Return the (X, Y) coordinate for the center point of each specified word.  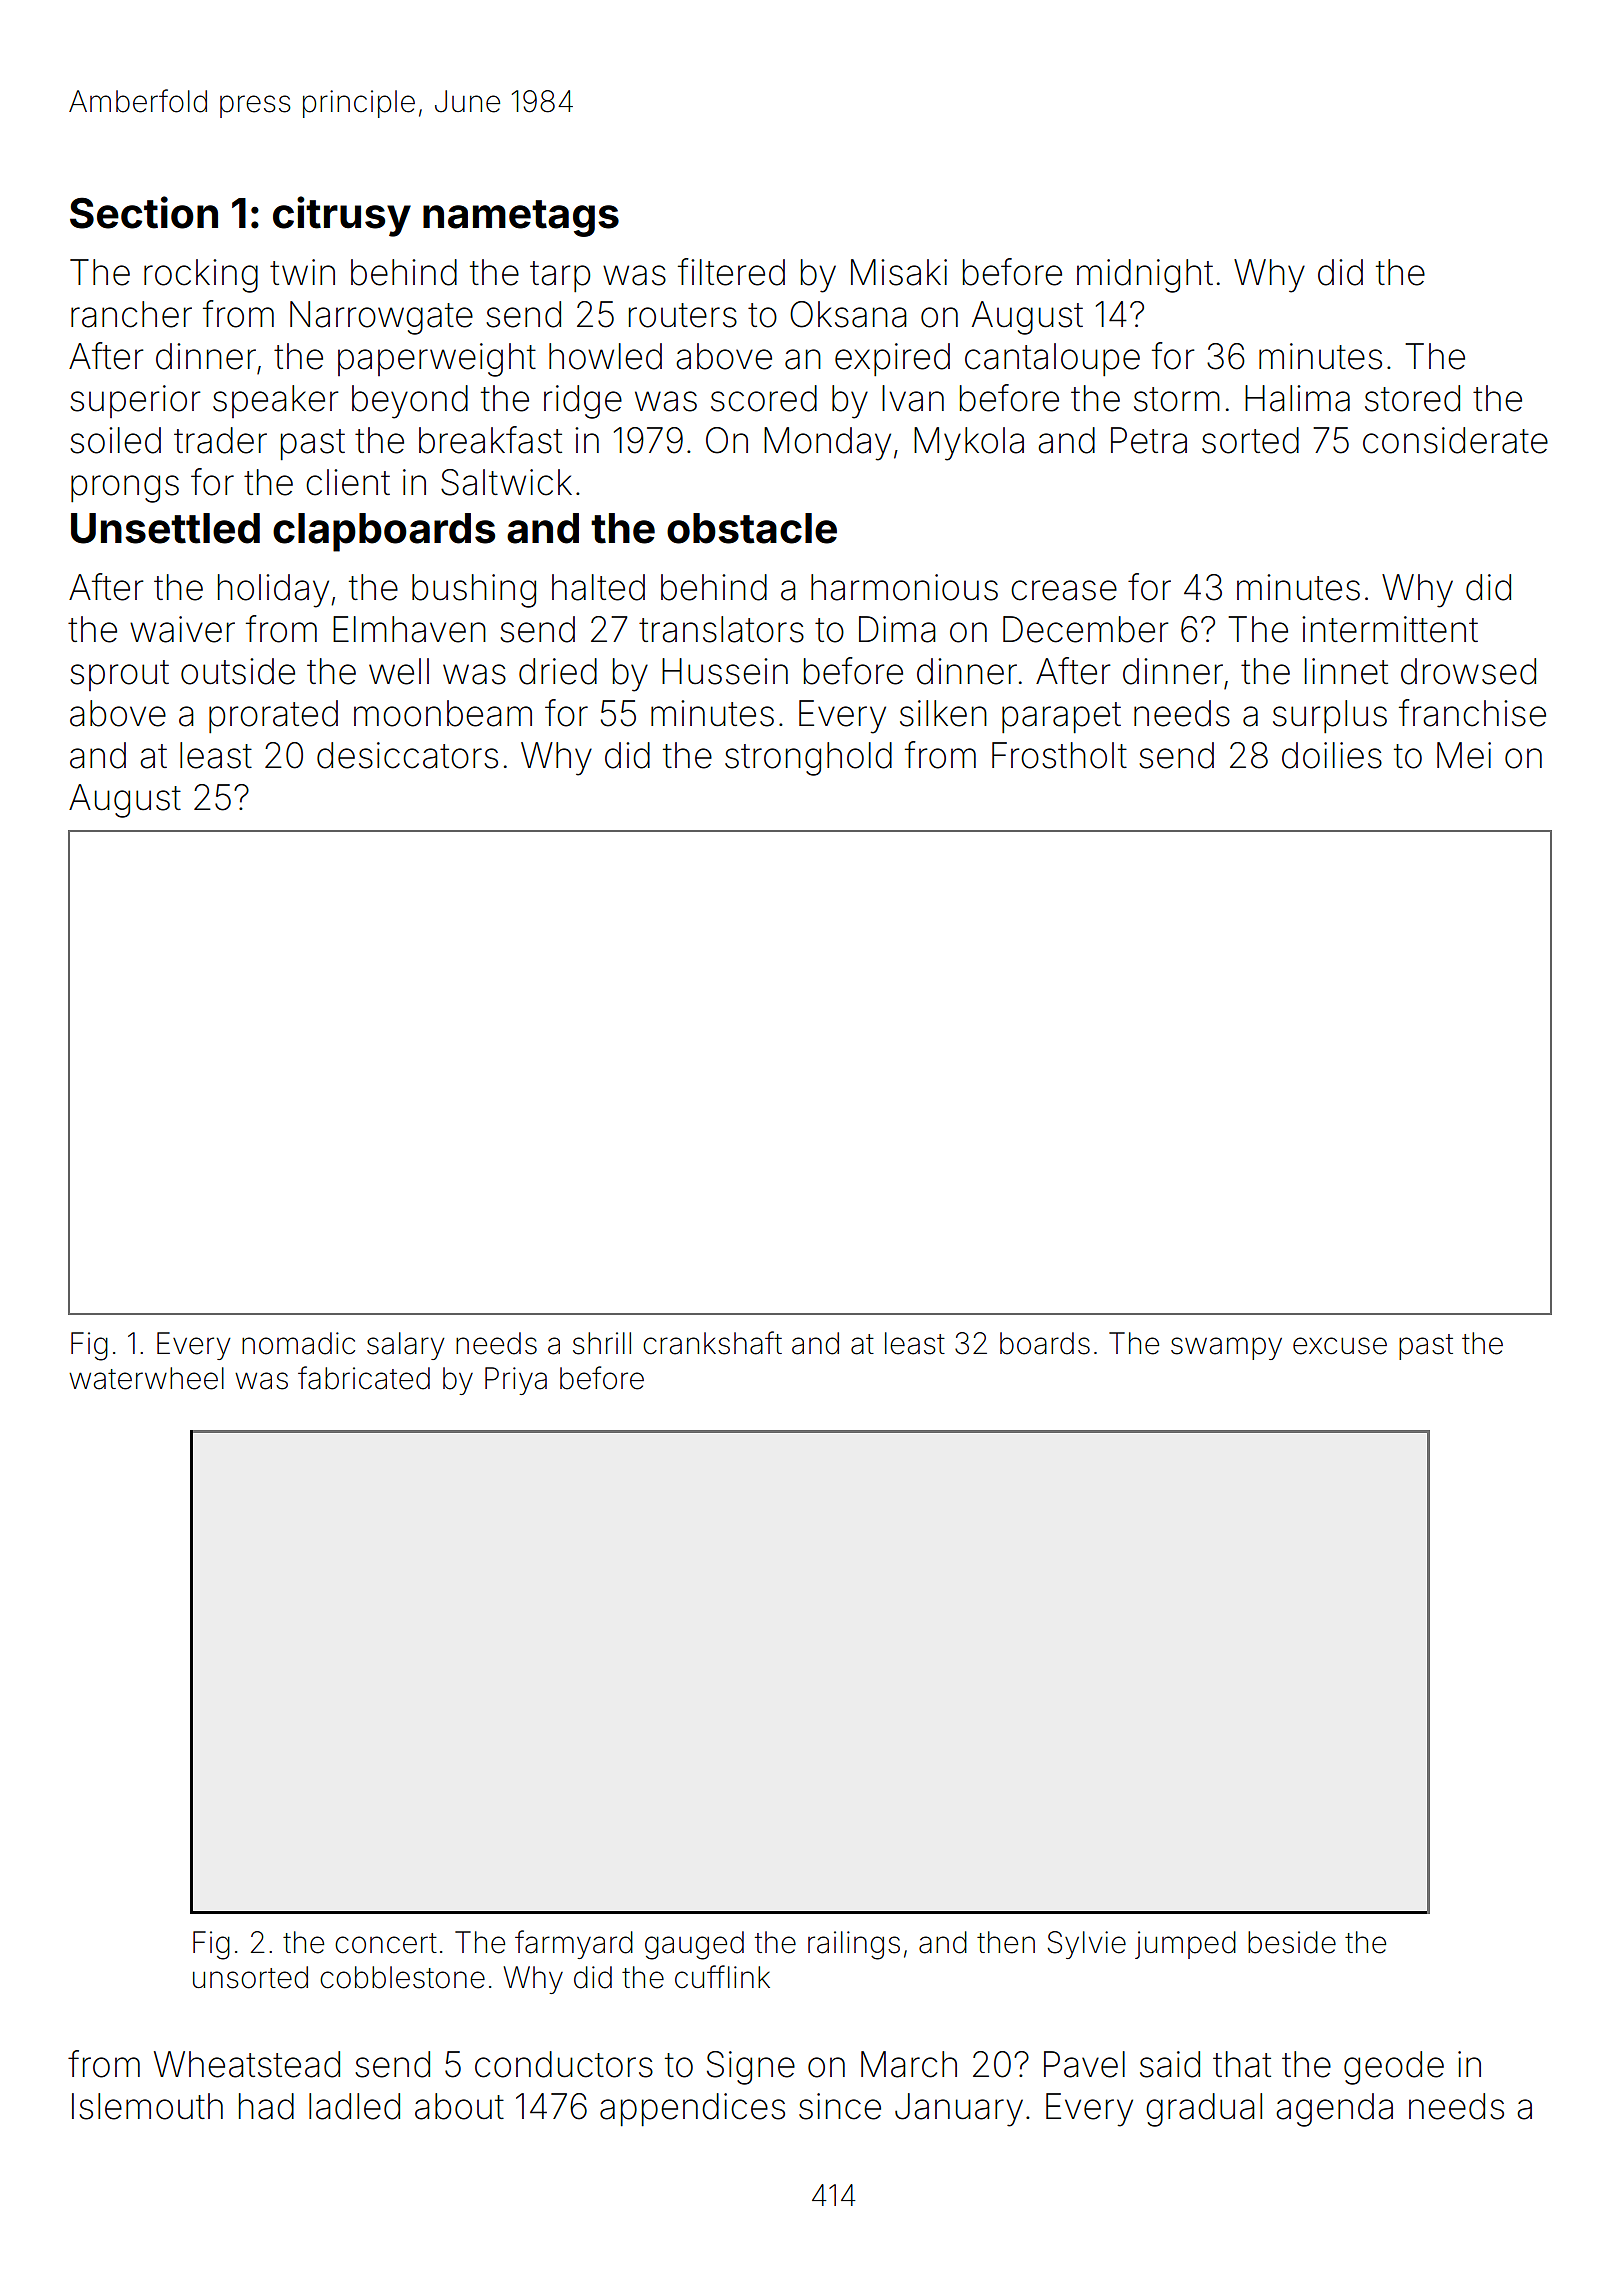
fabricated (364, 1378)
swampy (1226, 1348)
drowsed (1468, 671)
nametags (521, 218)
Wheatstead (247, 2064)
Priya (516, 1381)
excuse (1340, 1346)
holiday (273, 591)
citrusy (342, 216)
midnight (1145, 276)
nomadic (298, 1343)
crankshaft (712, 1343)
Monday (827, 444)
